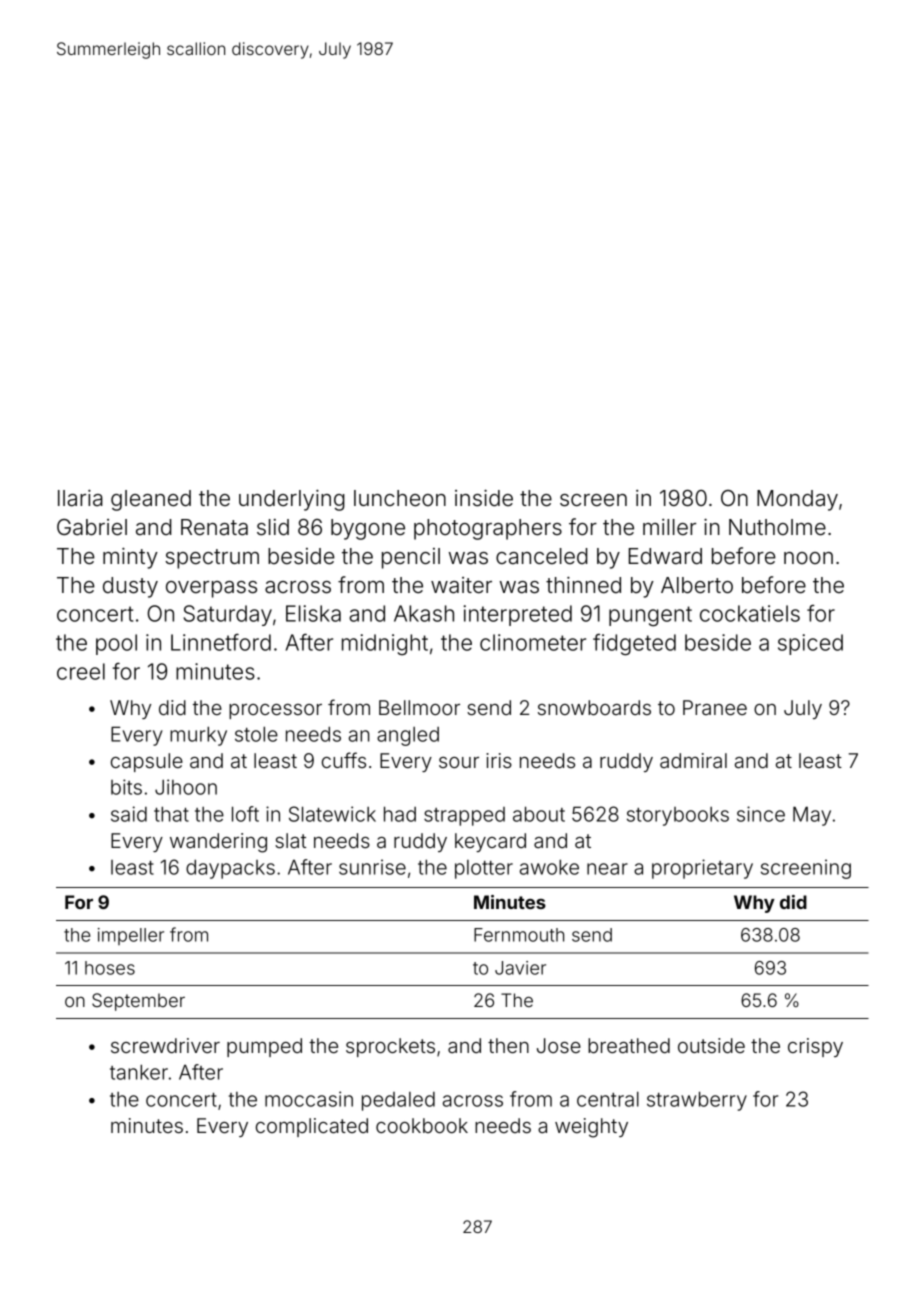  What do you see at coordinates (80, 498) in the screenshot?
I see `Ilaria` at bounding box center [80, 498].
